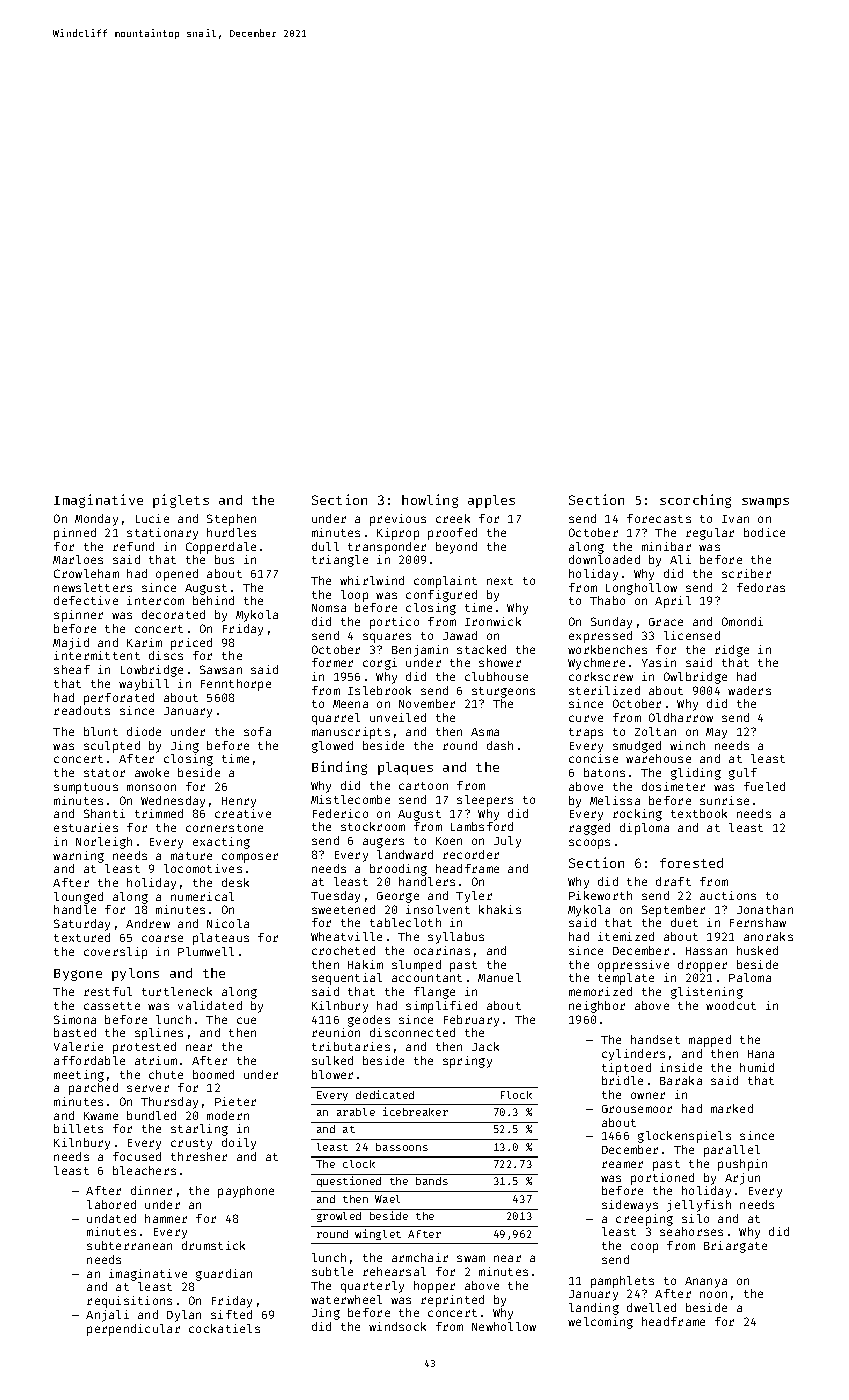 The width and height of the screenshot is (849, 1400). Describe the element at coordinates (604, 559) in the screenshot. I see `downloaded` at that location.
